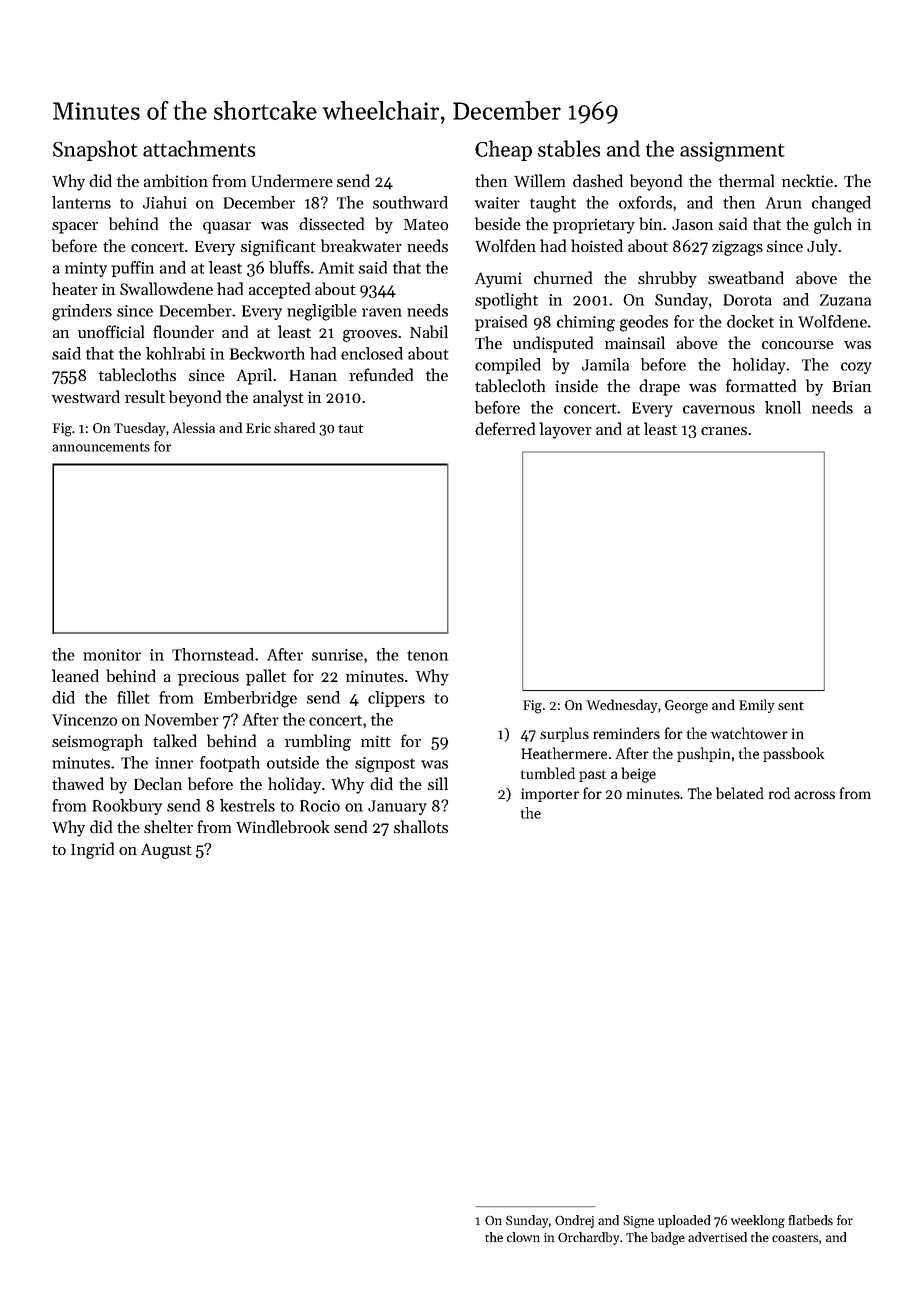  I want to click on bin, so click(650, 223).
